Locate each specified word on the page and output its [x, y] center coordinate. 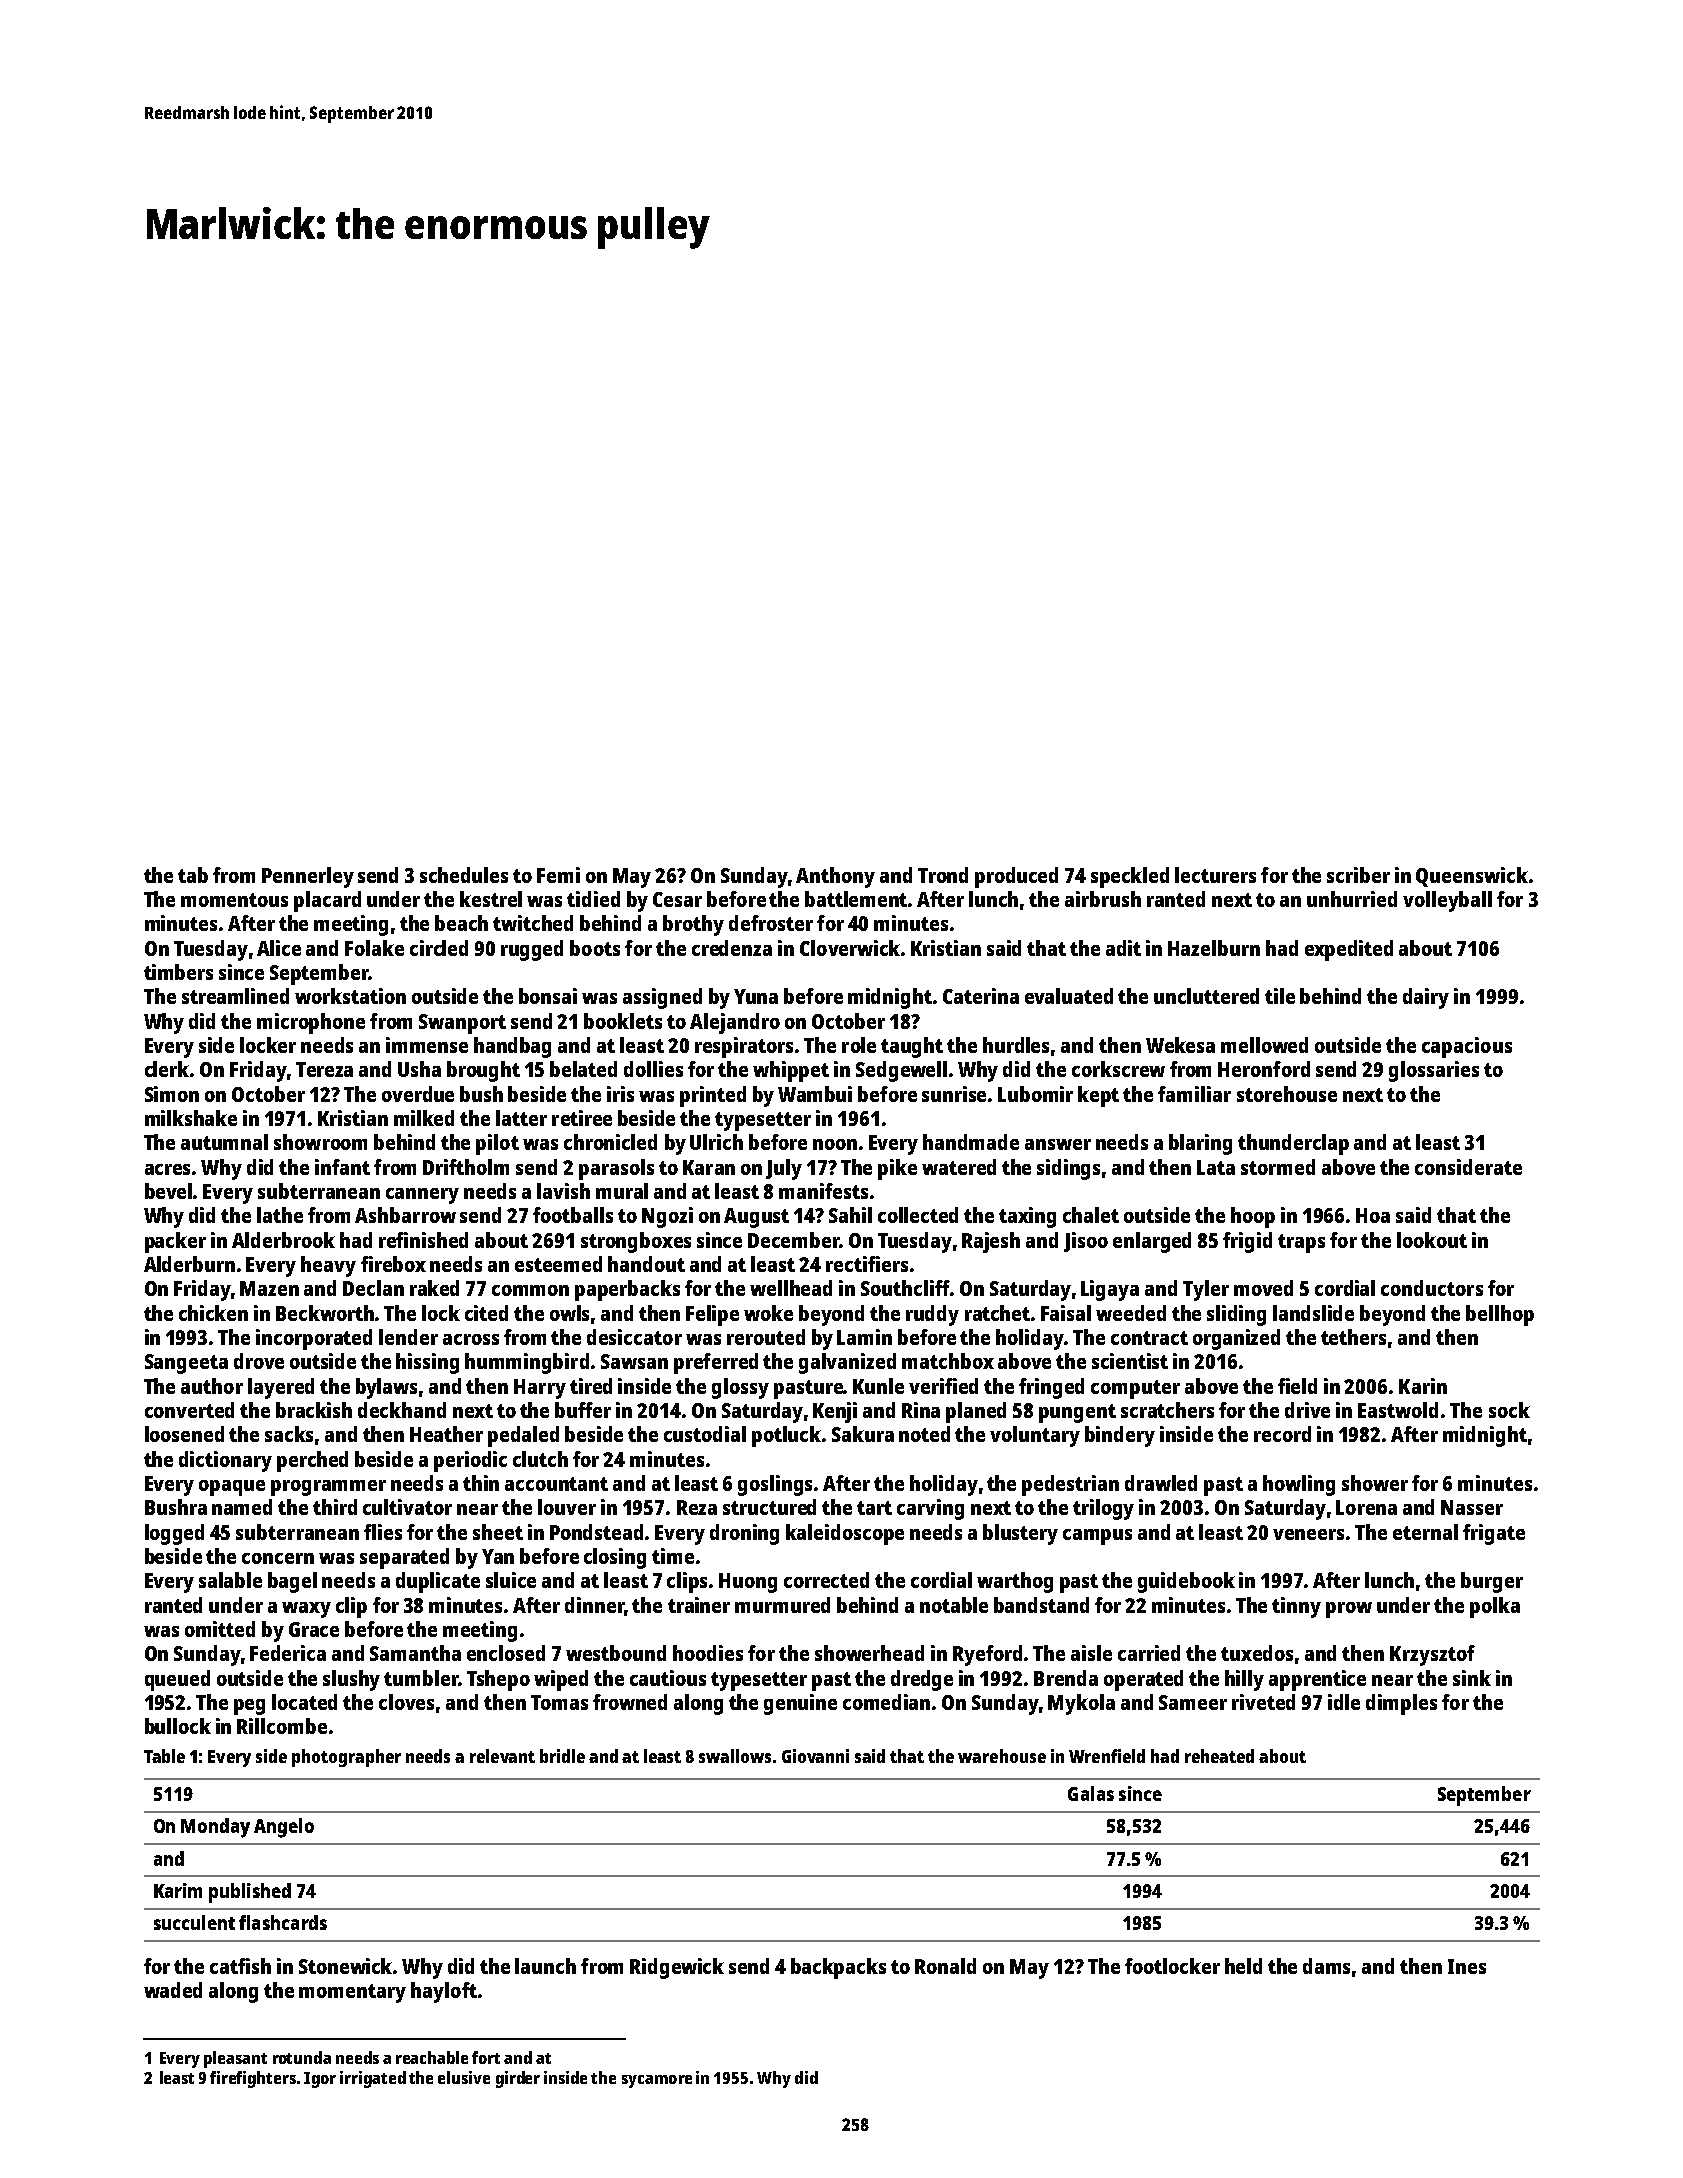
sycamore [657, 2081]
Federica [288, 1653]
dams [1326, 1966]
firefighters [253, 2079]
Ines [1467, 1966]
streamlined [235, 996]
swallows [735, 1756]
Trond [943, 875]
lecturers [1215, 875]
